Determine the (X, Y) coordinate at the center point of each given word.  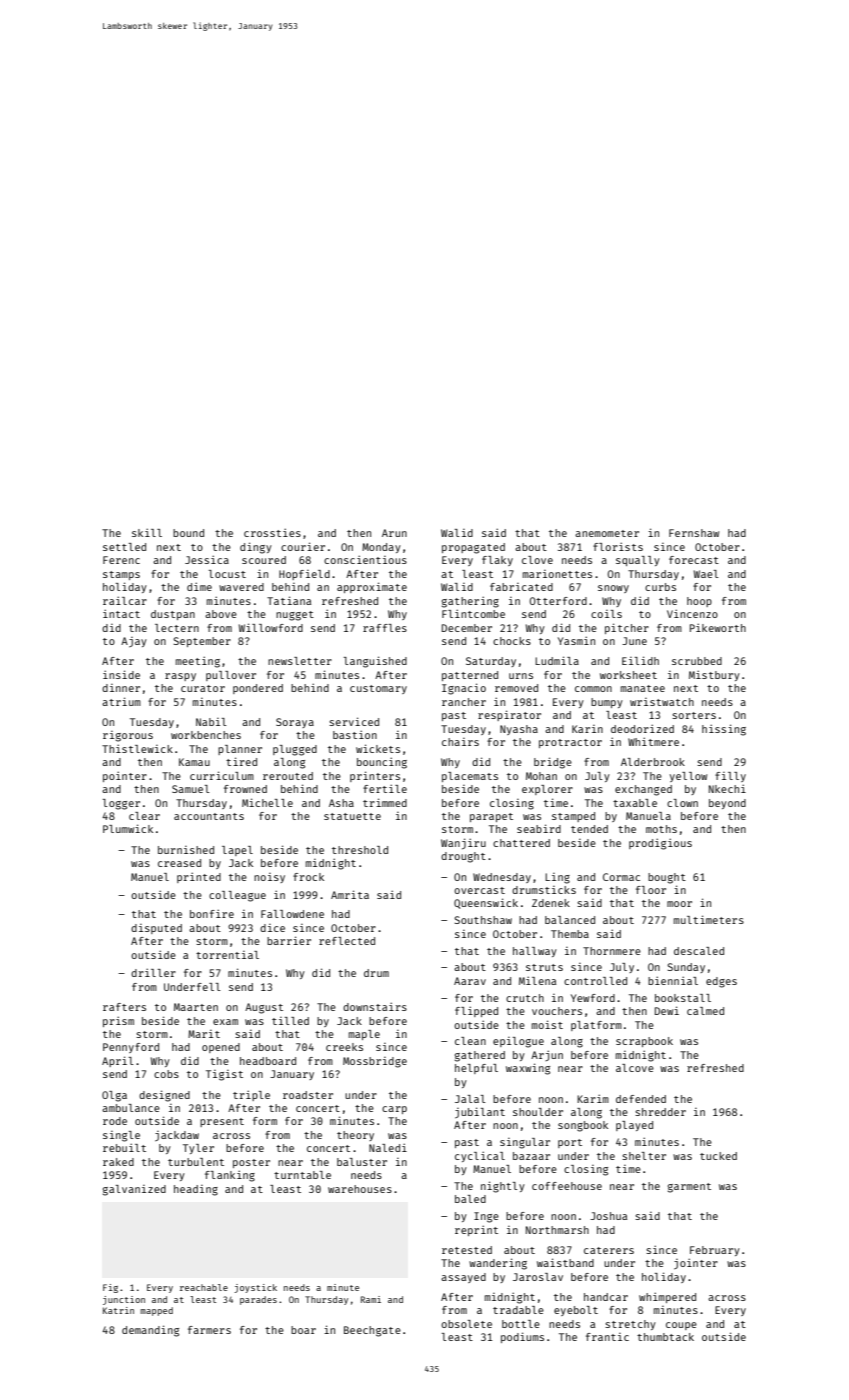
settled (124, 547)
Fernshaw (694, 533)
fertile (385, 788)
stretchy (630, 1325)
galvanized (134, 1190)
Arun (394, 533)
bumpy (607, 703)
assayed (463, 1278)
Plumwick (128, 828)
